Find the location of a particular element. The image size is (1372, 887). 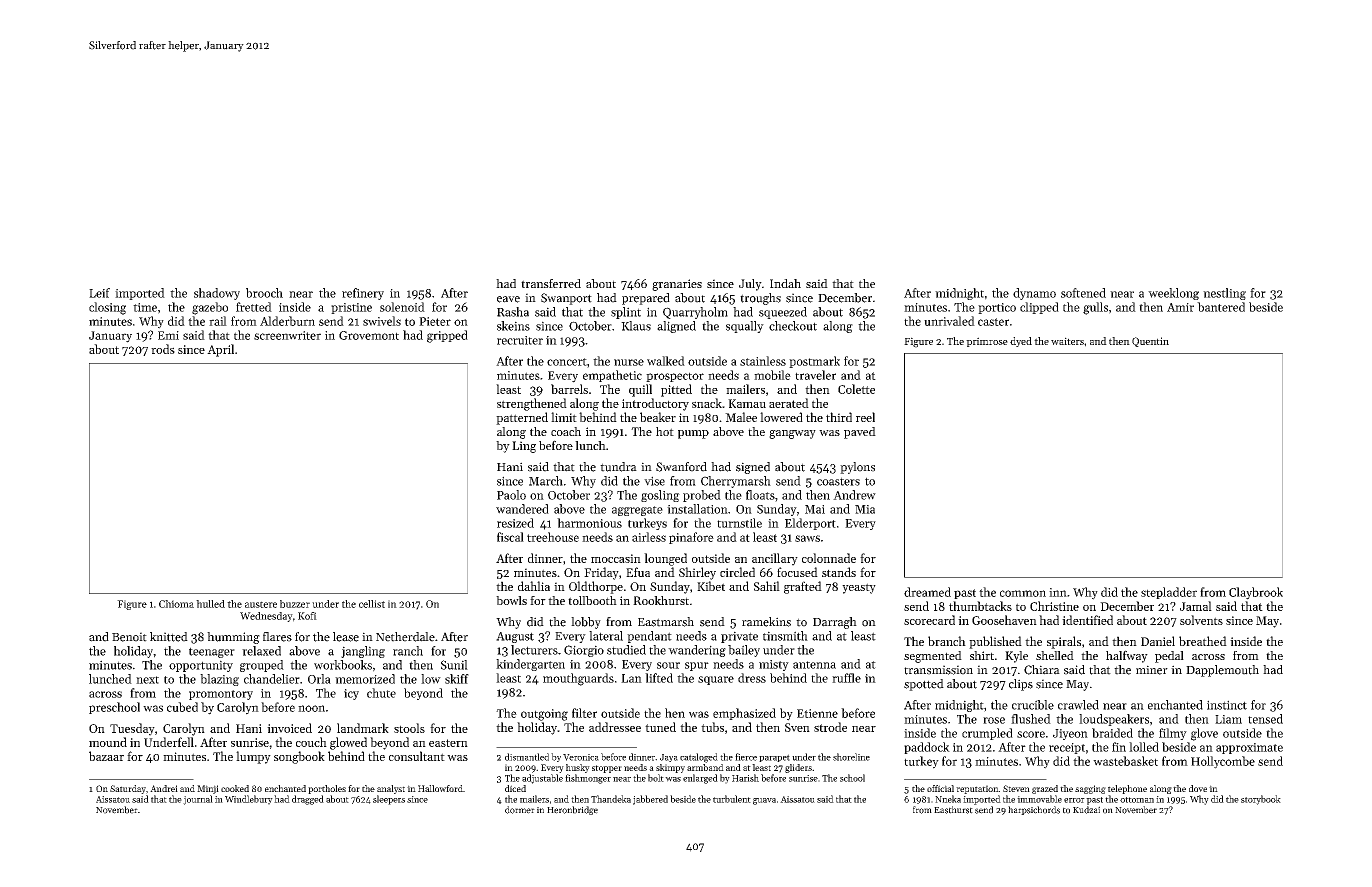

fretted is located at coordinates (254, 307).
